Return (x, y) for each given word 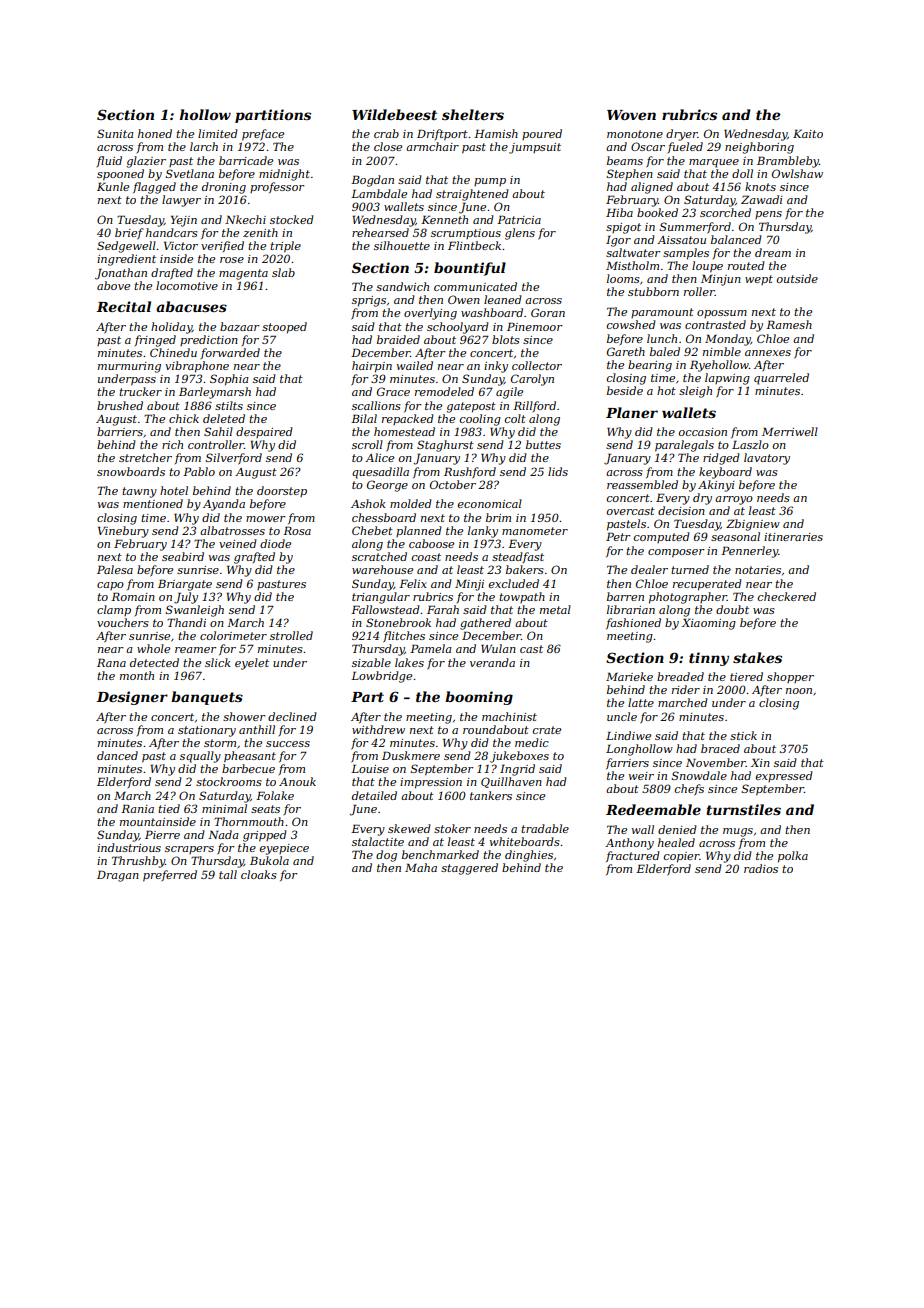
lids (558, 471)
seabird (183, 556)
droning (224, 188)
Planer (632, 412)
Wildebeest (394, 114)
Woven (631, 115)
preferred (170, 876)
